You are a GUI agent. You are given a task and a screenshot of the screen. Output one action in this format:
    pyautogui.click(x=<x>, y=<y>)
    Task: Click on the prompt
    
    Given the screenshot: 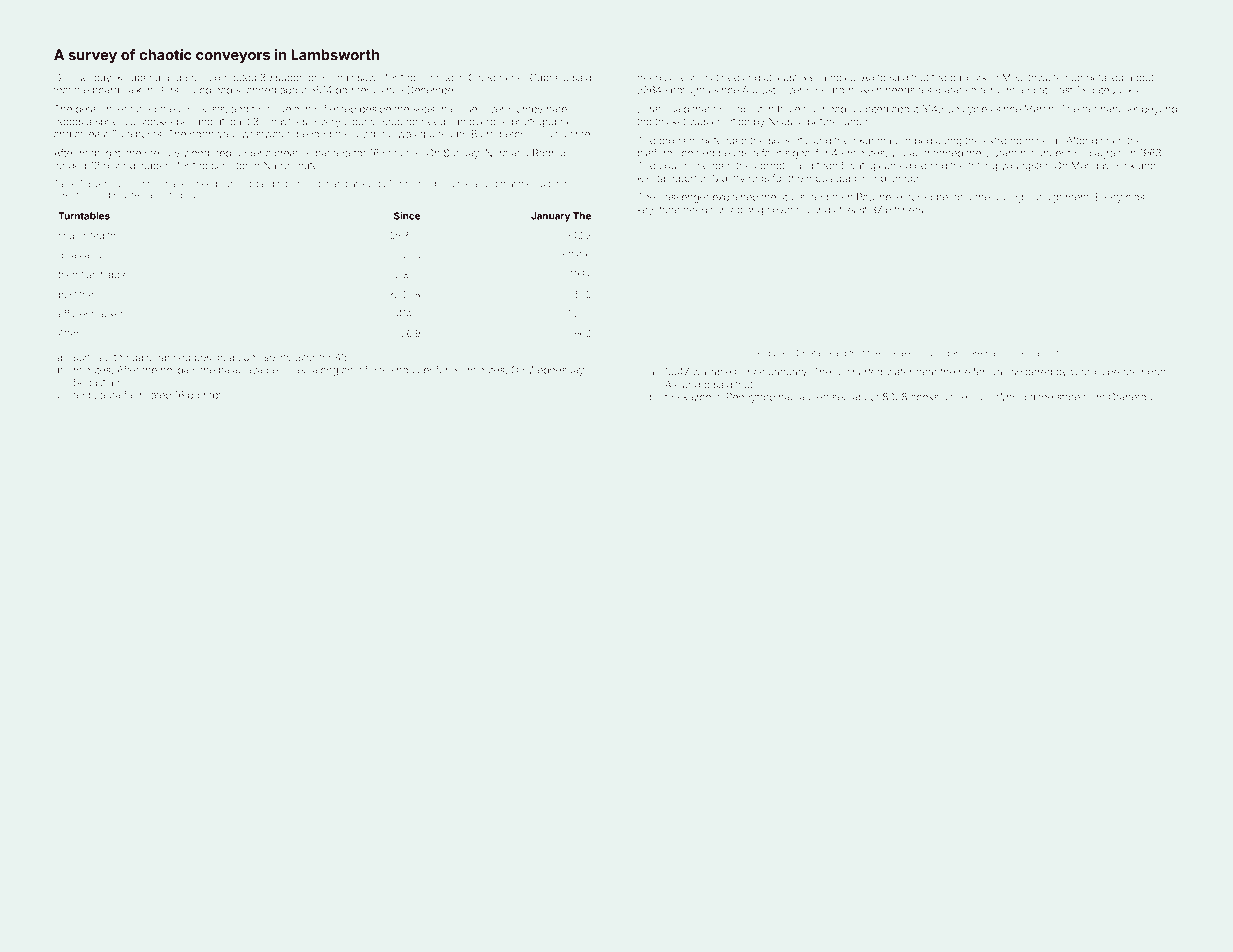 What is the action you would take?
    pyautogui.click(x=204, y=396)
